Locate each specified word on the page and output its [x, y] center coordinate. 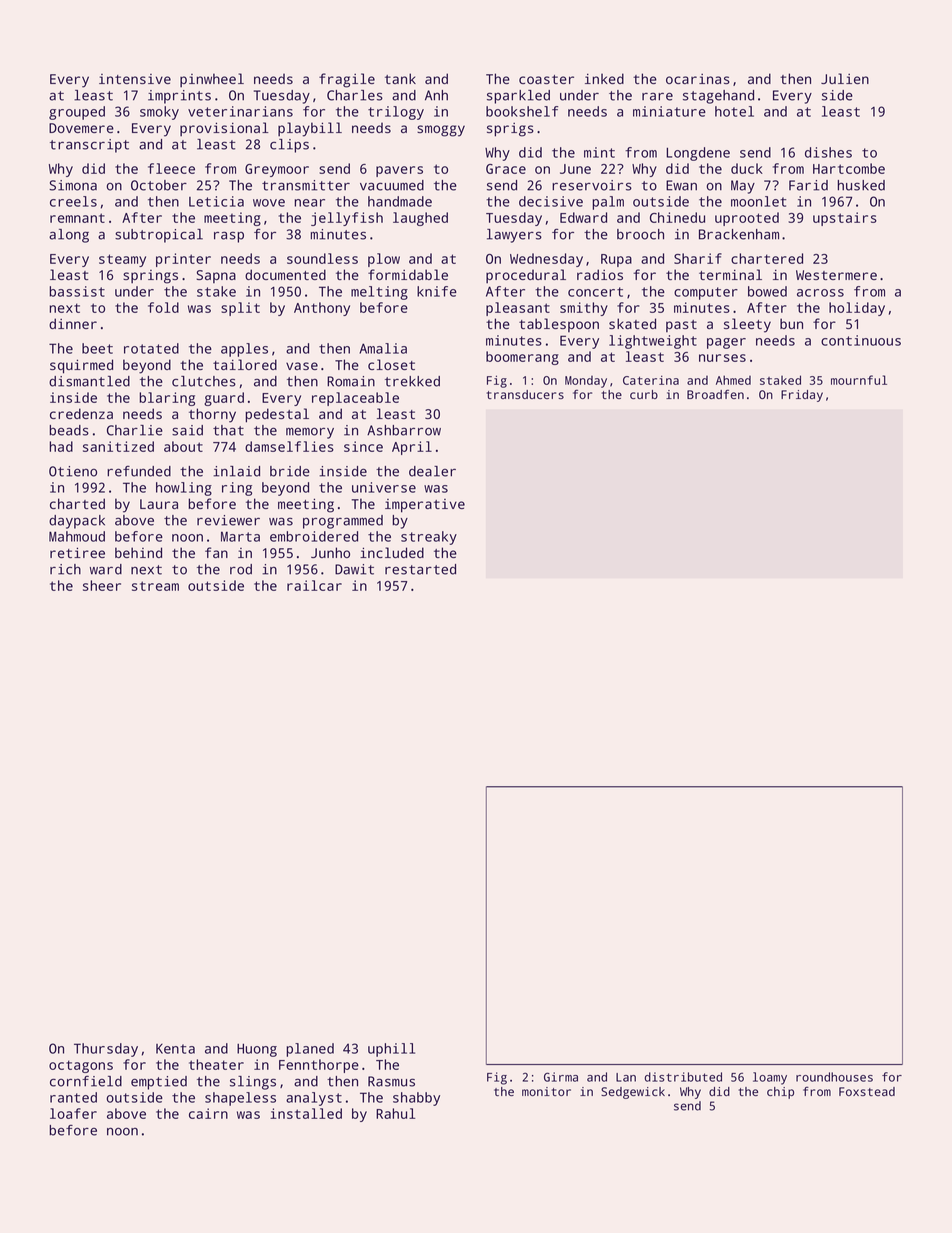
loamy [770, 1078]
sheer [102, 585]
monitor [546, 1091]
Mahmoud [77, 536]
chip [780, 1093]
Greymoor [277, 170]
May [743, 187]
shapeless [240, 1099]
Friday [802, 396]
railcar [314, 585]
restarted [420, 569]
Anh [436, 95]
